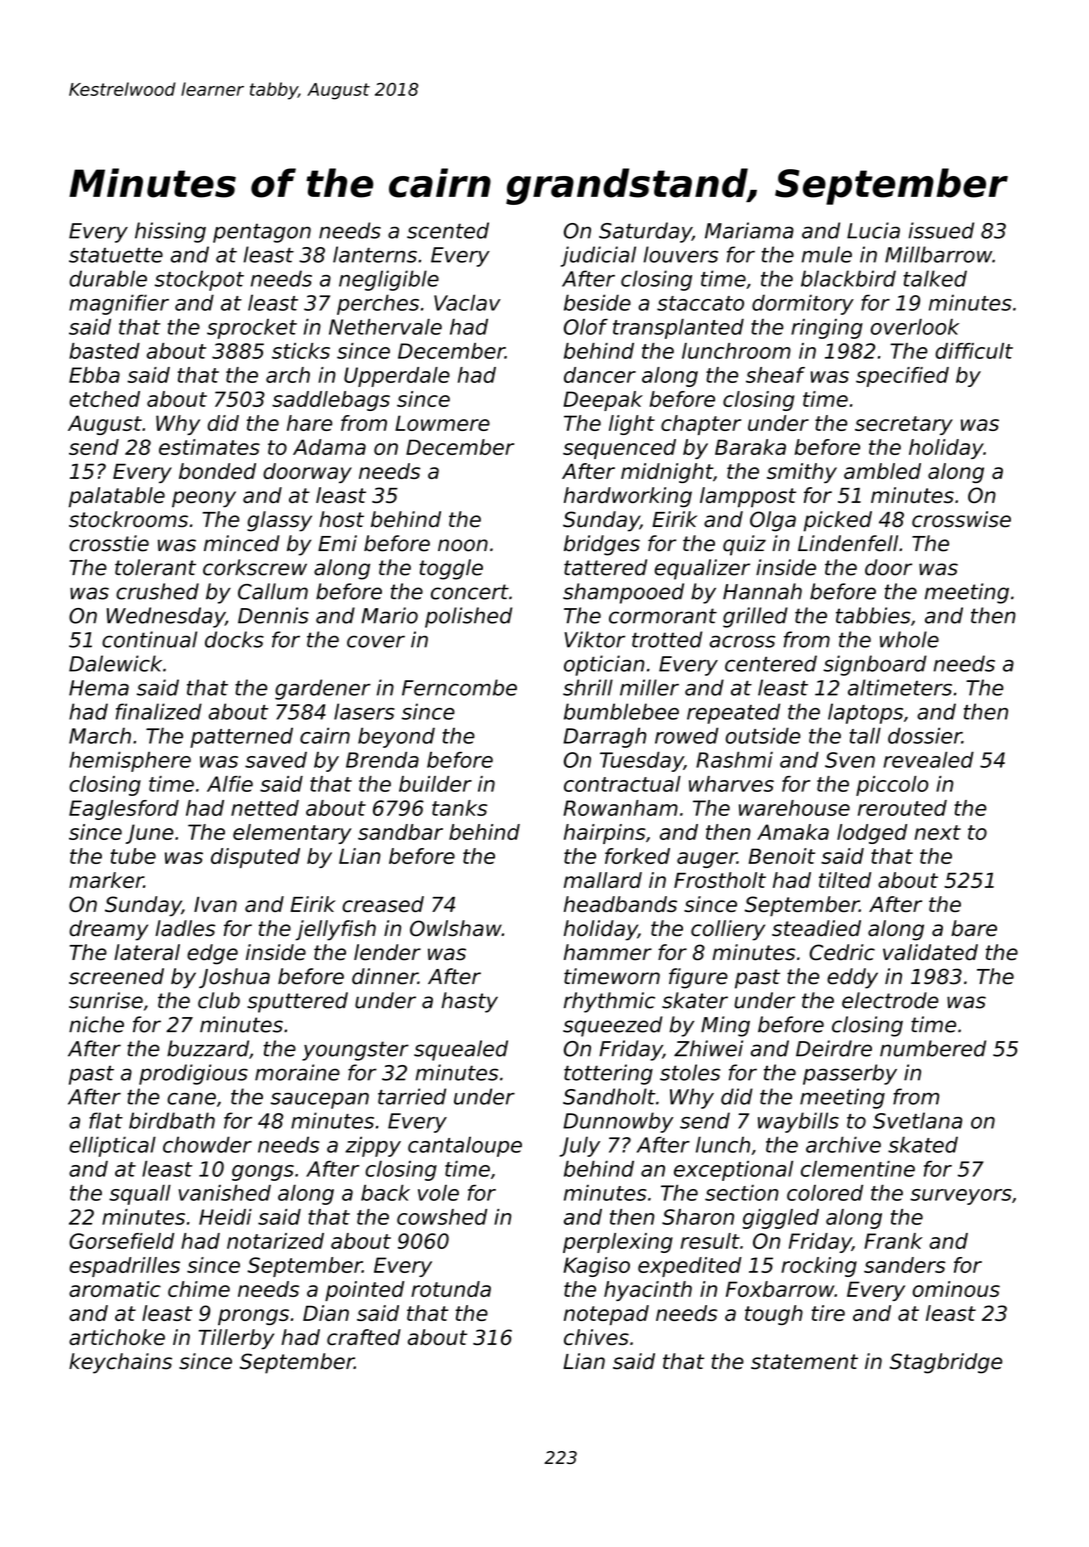 The height and width of the screenshot is (1547, 1089). What do you see at coordinates (212, 954) in the screenshot?
I see `edge` at bounding box center [212, 954].
